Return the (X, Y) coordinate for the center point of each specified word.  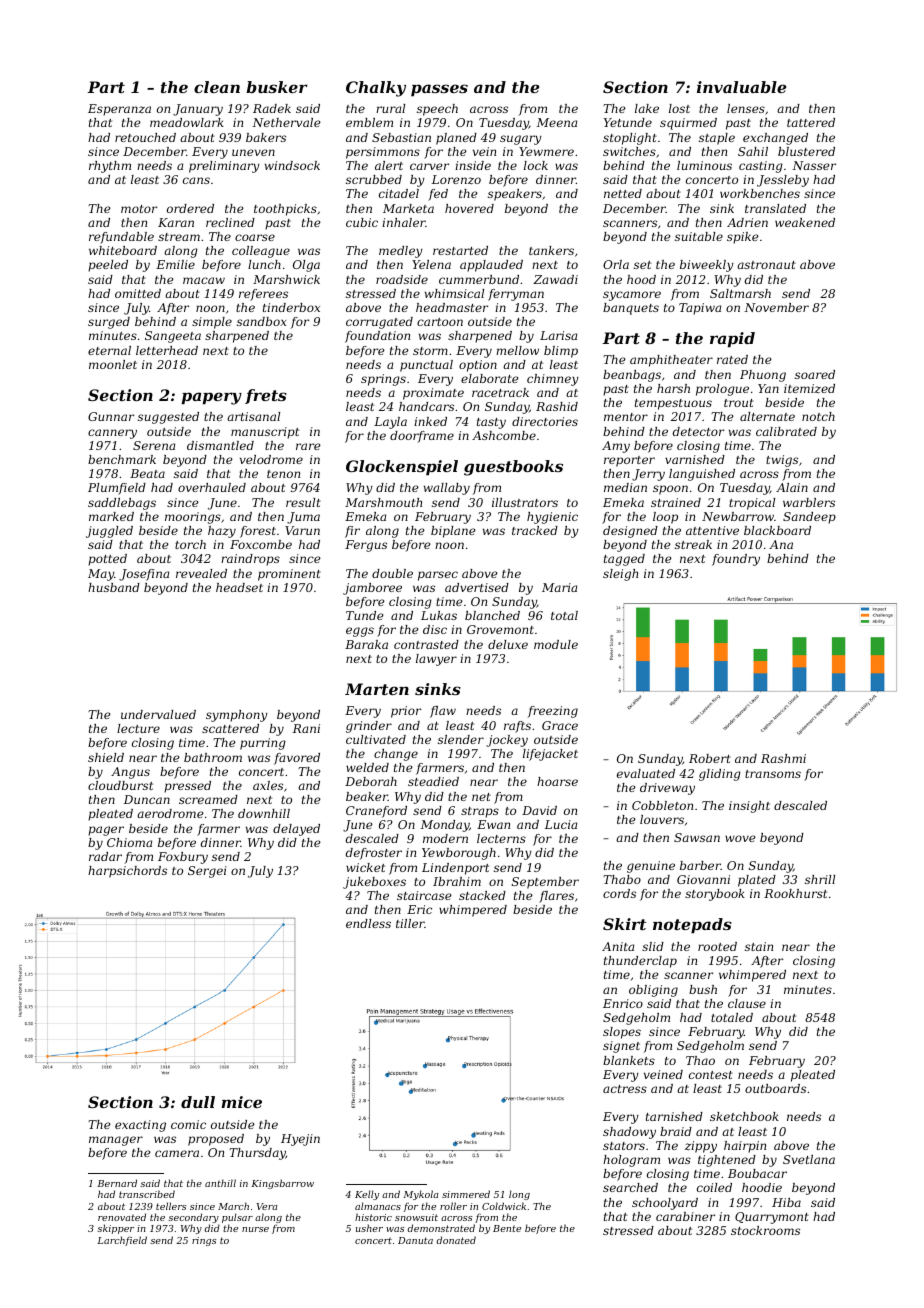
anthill (220, 1183)
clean (217, 87)
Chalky (376, 89)
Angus (130, 773)
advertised (477, 587)
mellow (517, 350)
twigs (782, 461)
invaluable (741, 87)
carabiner (685, 1216)
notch (818, 416)
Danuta (415, 1240)
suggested (168, 418)
